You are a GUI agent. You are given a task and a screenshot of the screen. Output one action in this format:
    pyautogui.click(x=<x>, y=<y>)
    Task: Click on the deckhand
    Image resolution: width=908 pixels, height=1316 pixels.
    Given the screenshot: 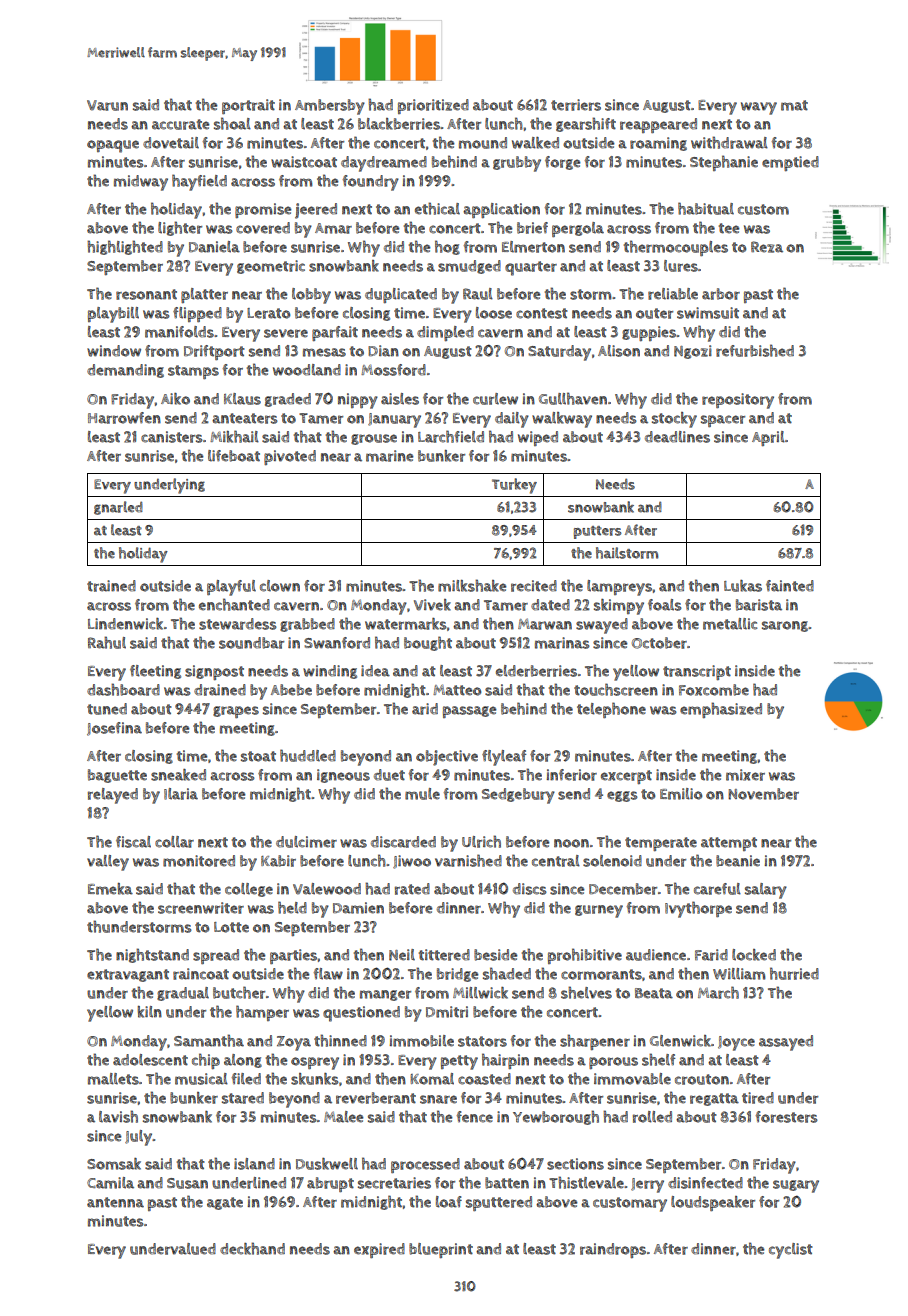 What is the action you would take?
    pyautogui.click(x=252, y=1248)
